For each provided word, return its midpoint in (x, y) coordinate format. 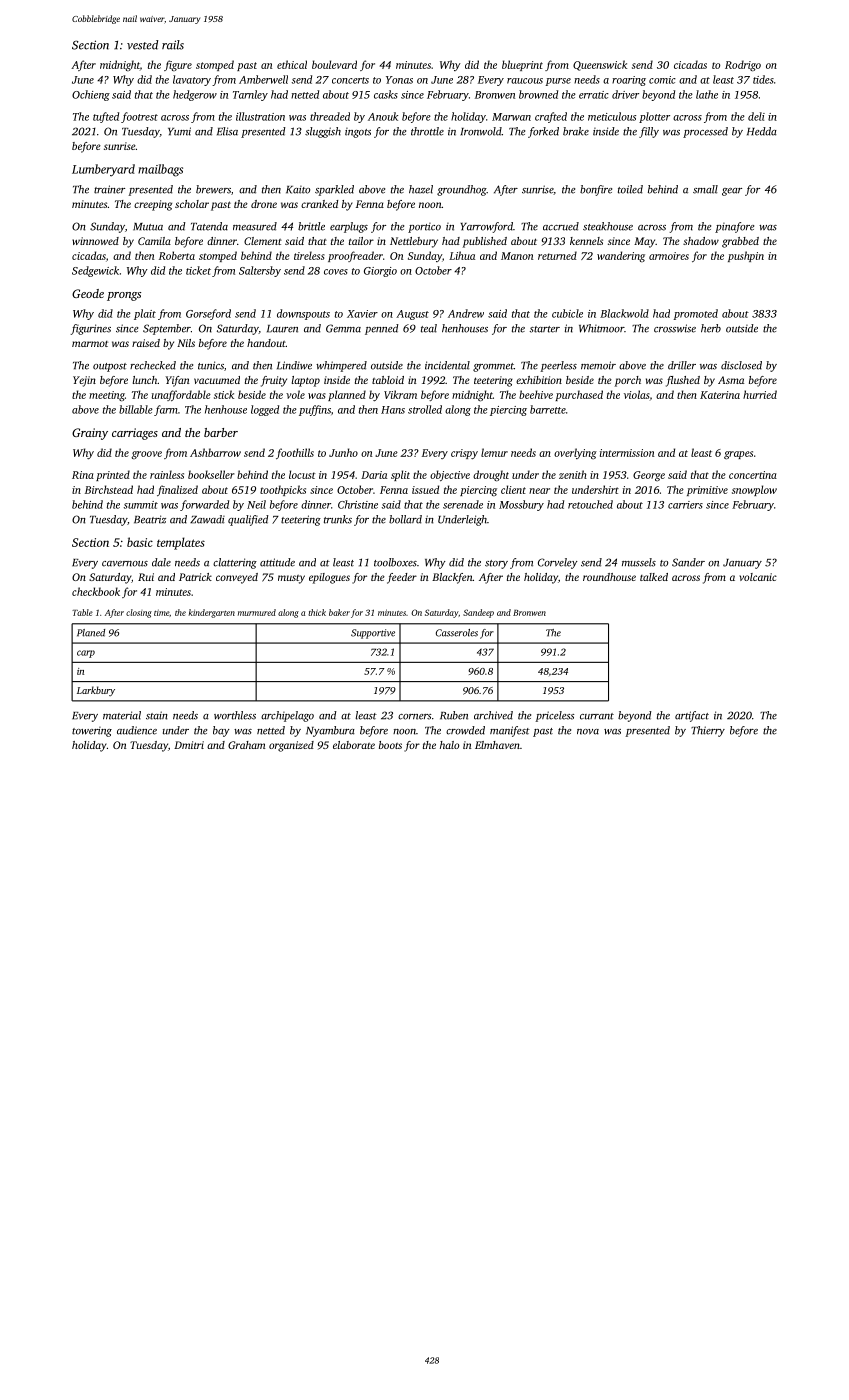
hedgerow (195, 95)
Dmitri (189, 745)
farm (166, 410)
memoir (598, 365)
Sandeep (478, 613)
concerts (350, 80)
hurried (760, 394)
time (161, 612)
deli (756, 116)
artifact (692, 716)
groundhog (462, 190)
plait (145, 314)
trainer (109, 189)
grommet (493, 367)
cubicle (567, 313)
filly (649, 132)
